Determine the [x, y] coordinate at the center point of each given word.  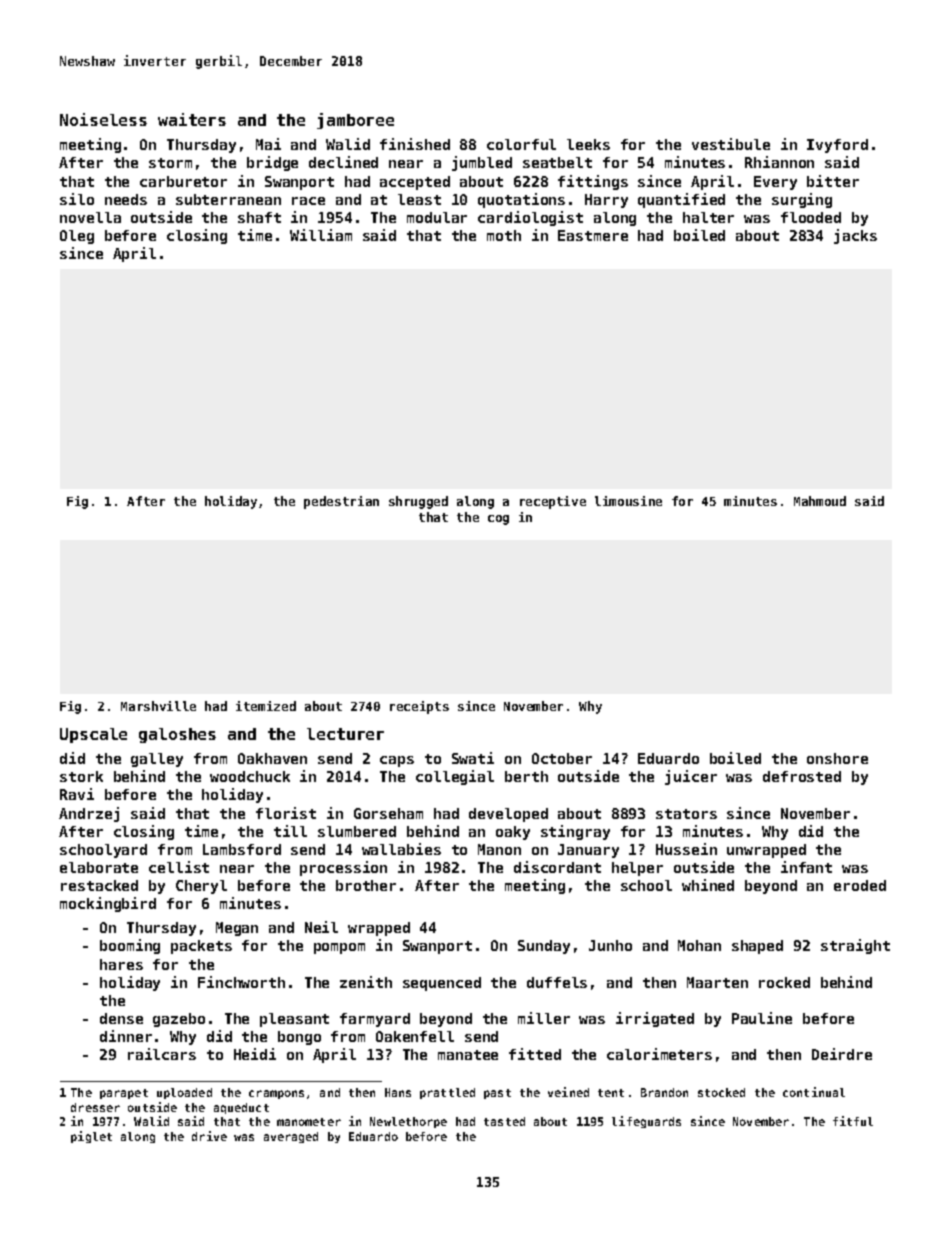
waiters [192, 119]
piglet [91, 1137]
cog [498, 520]
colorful [521, 144]
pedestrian [341, 502]
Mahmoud [820, 501]
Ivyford [837, 146]
